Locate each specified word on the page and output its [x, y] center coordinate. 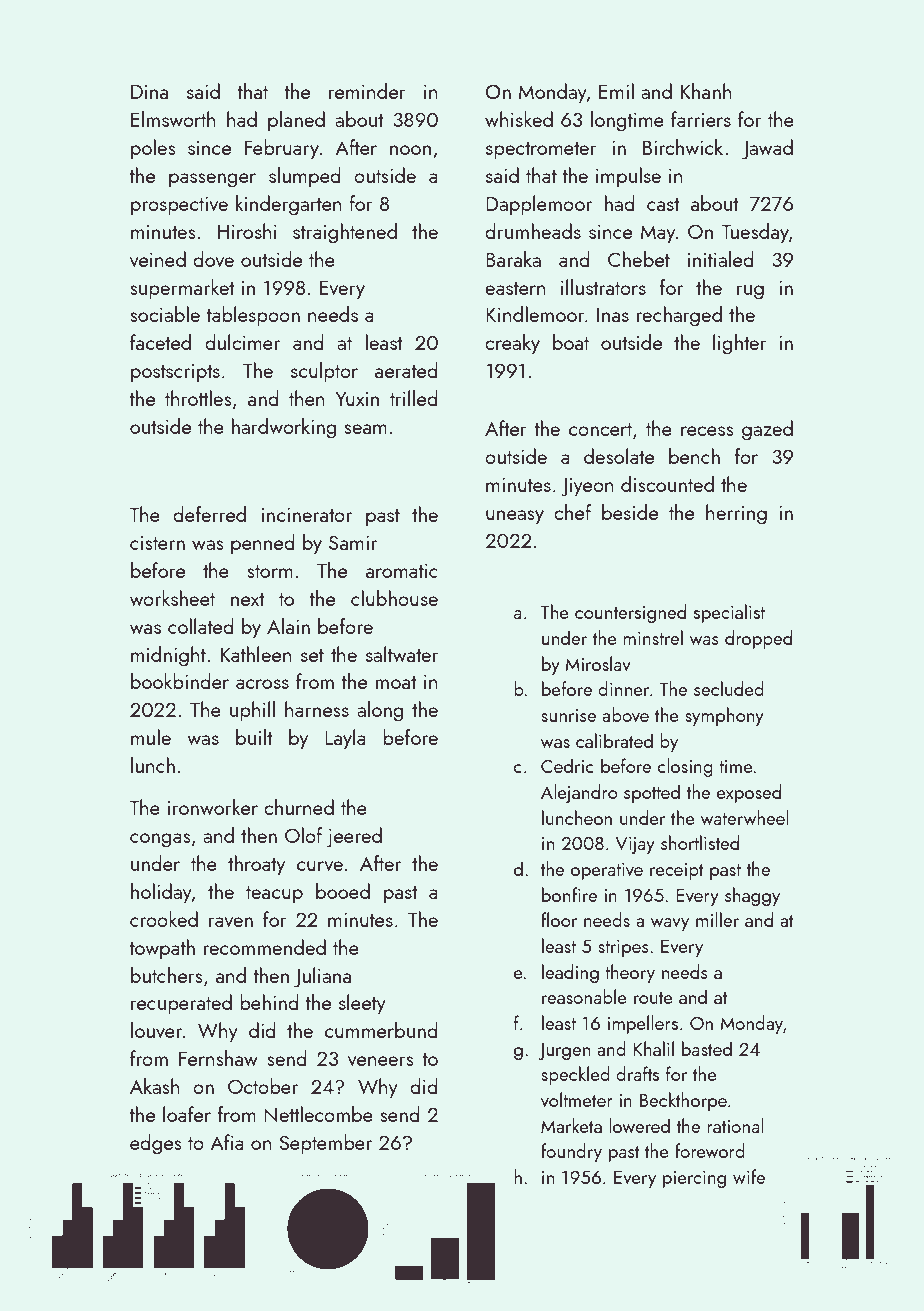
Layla [345, 739]
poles [153, 149]
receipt [677, 871]
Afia [227, 1142]
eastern [515, 288]
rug [750, 292]
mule [151, 737]
